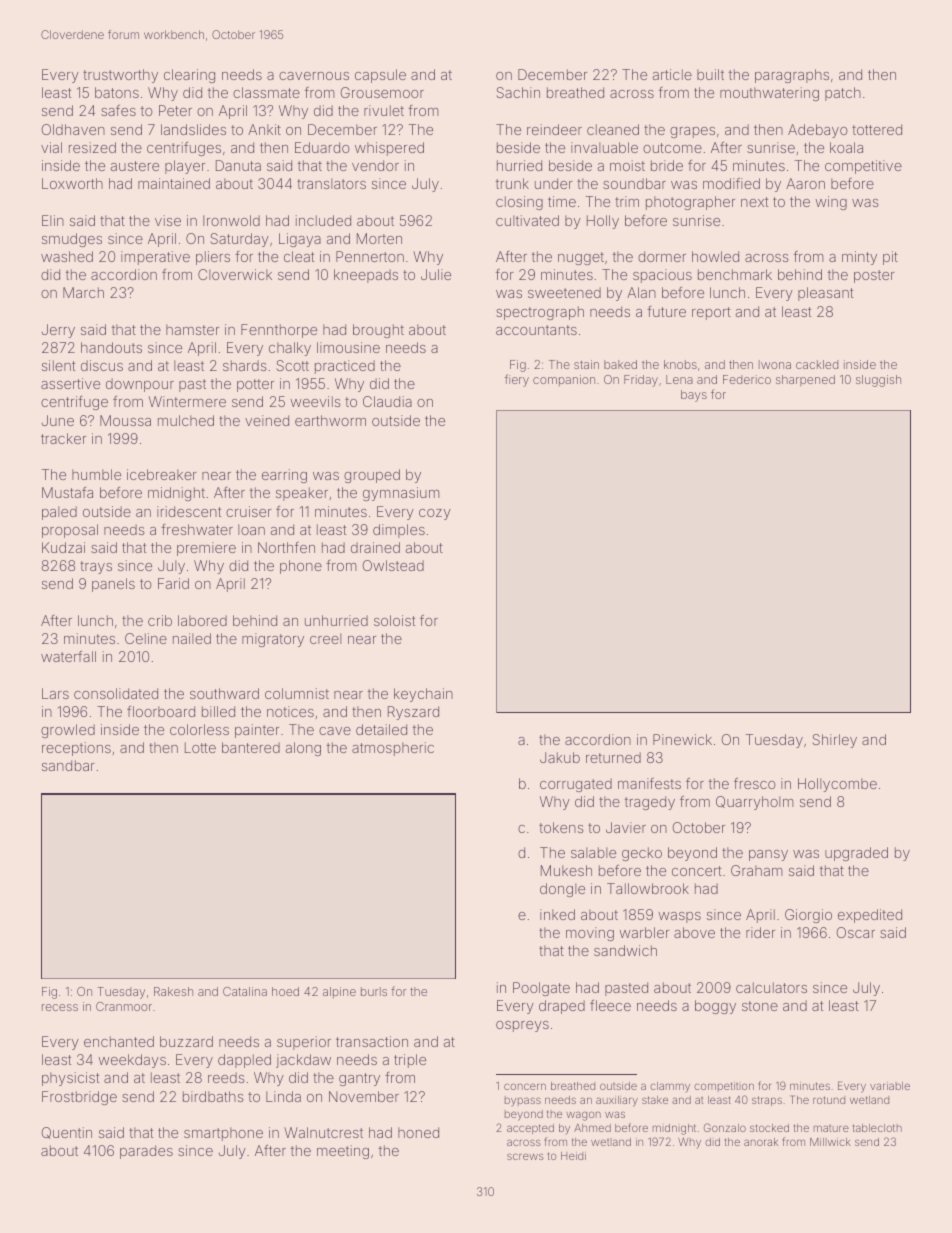 This screenshot has height=1233, width=952. I want to click on Millwick, so click(830, 1142).
